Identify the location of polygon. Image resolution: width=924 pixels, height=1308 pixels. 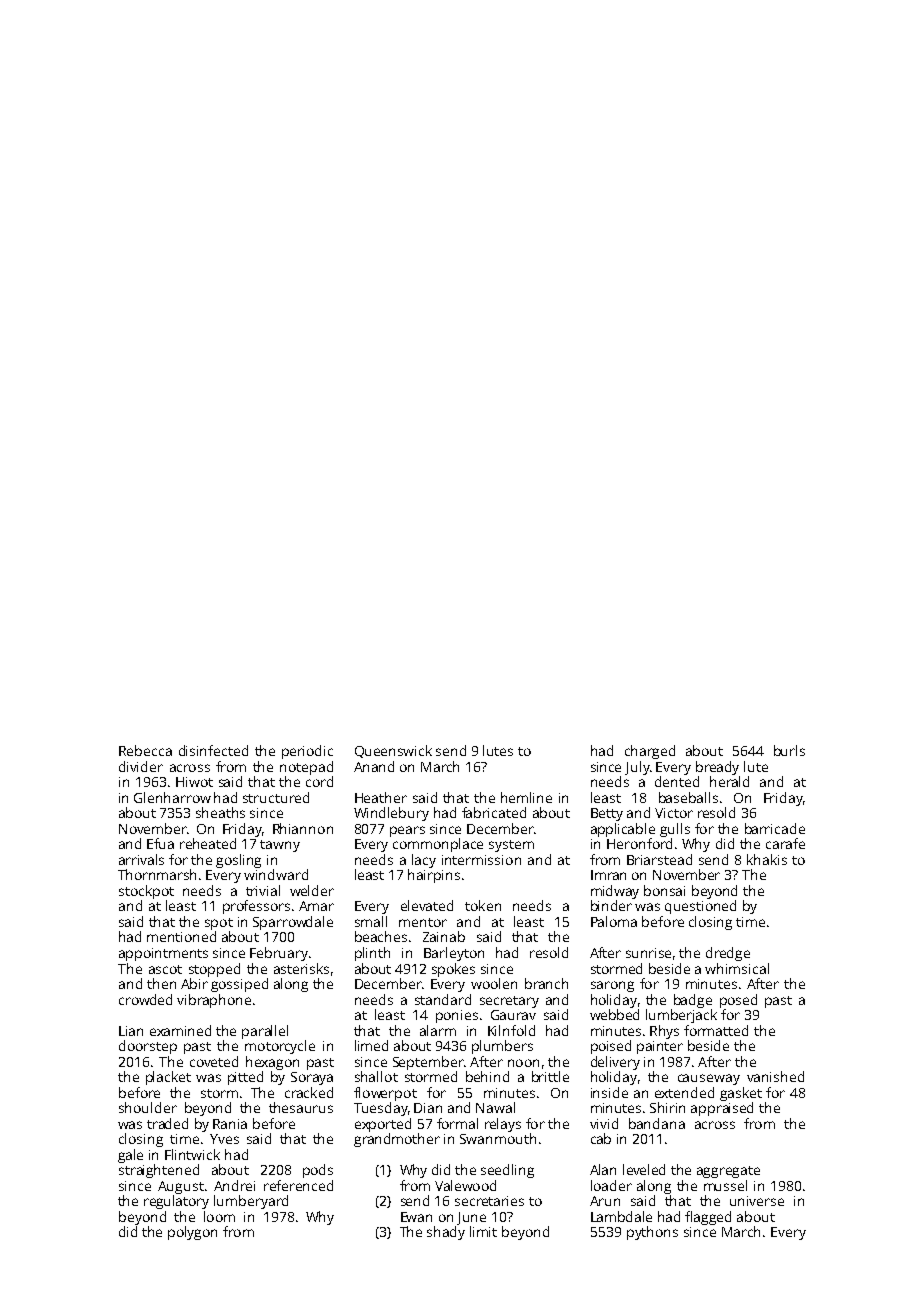
(192, 1233).
